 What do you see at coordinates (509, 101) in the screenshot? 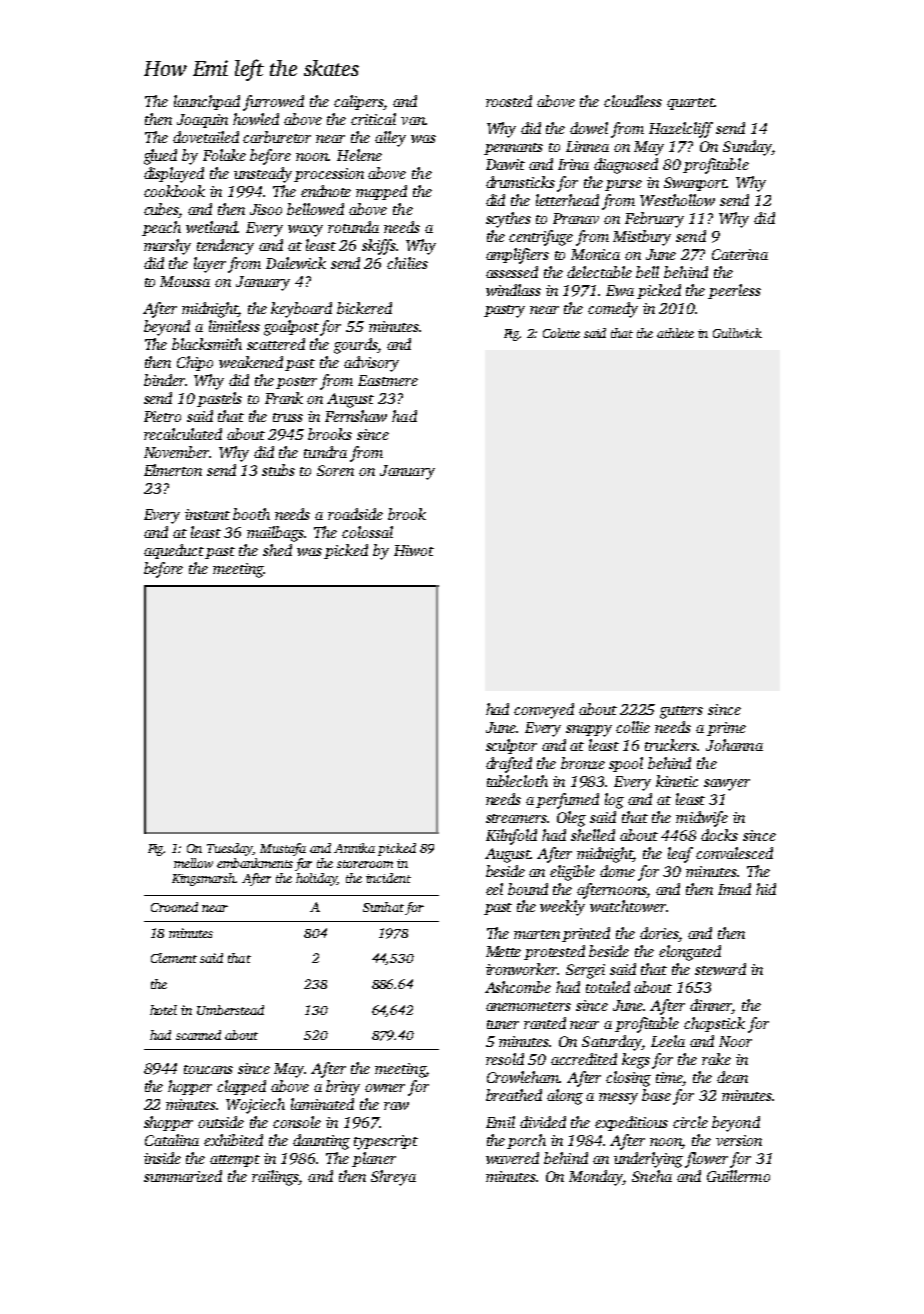
I see `roosted` at bounding box center [509, 101].
